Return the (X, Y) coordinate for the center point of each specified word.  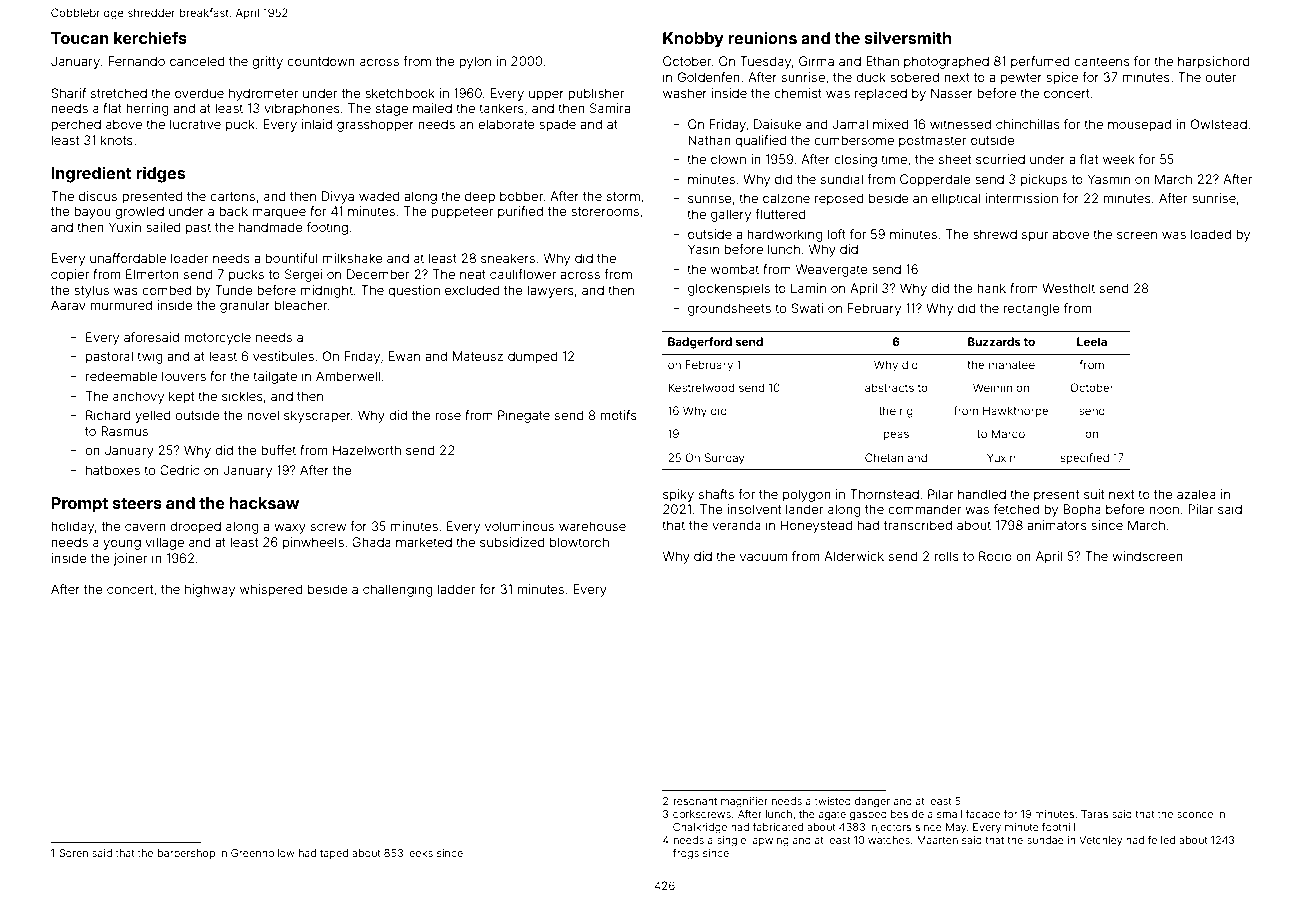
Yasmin (1108, 179)
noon (1164, 510)
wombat (735, 269)
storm (623, 196)
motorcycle (217, 338)
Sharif (68, 93)
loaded (1211, 234)
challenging (398, 590)
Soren (73, 853)
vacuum (763, 557)
